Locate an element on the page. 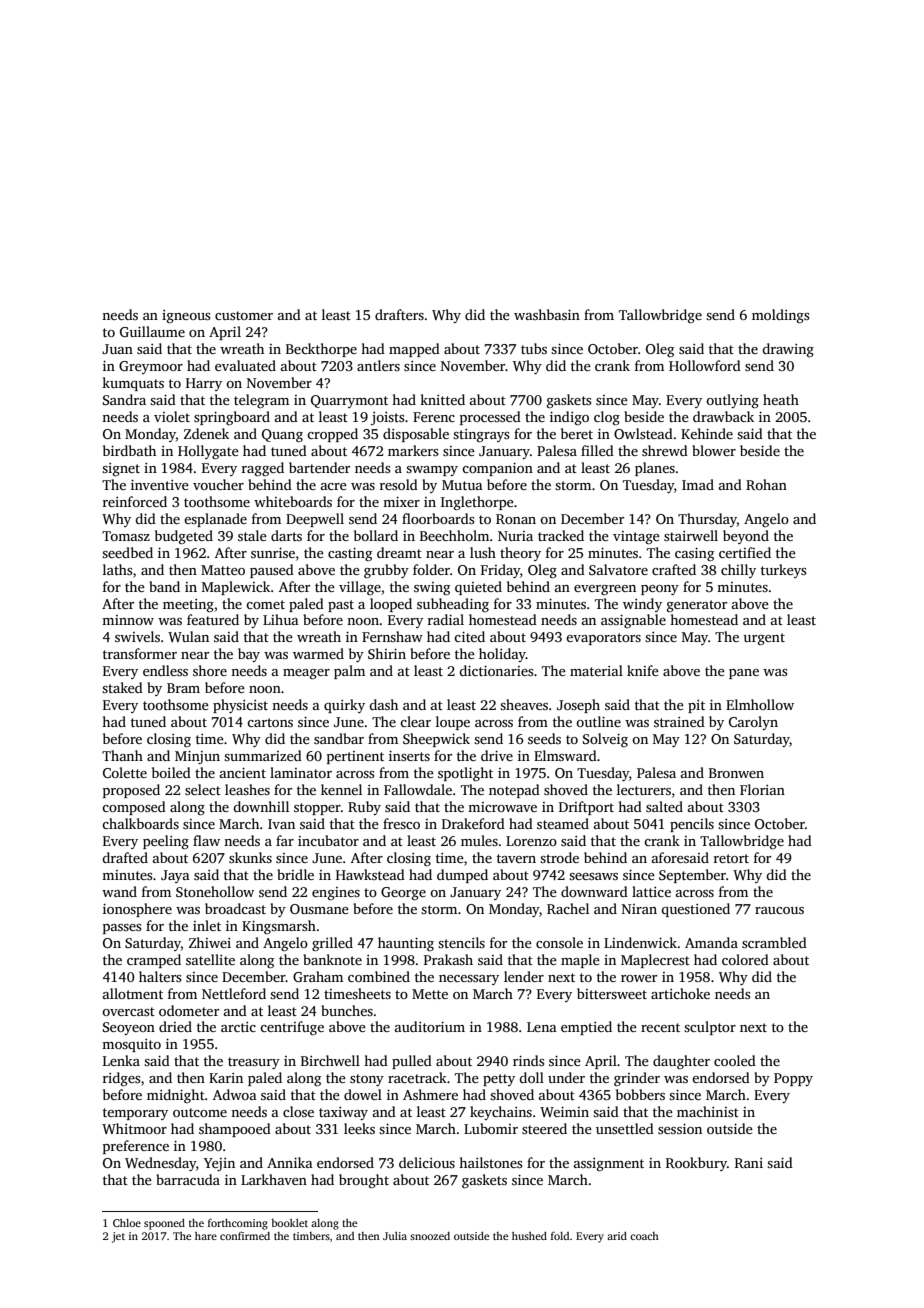 The width and height of the page is (924, 1308). acre is located at coordinates (334, 486).
